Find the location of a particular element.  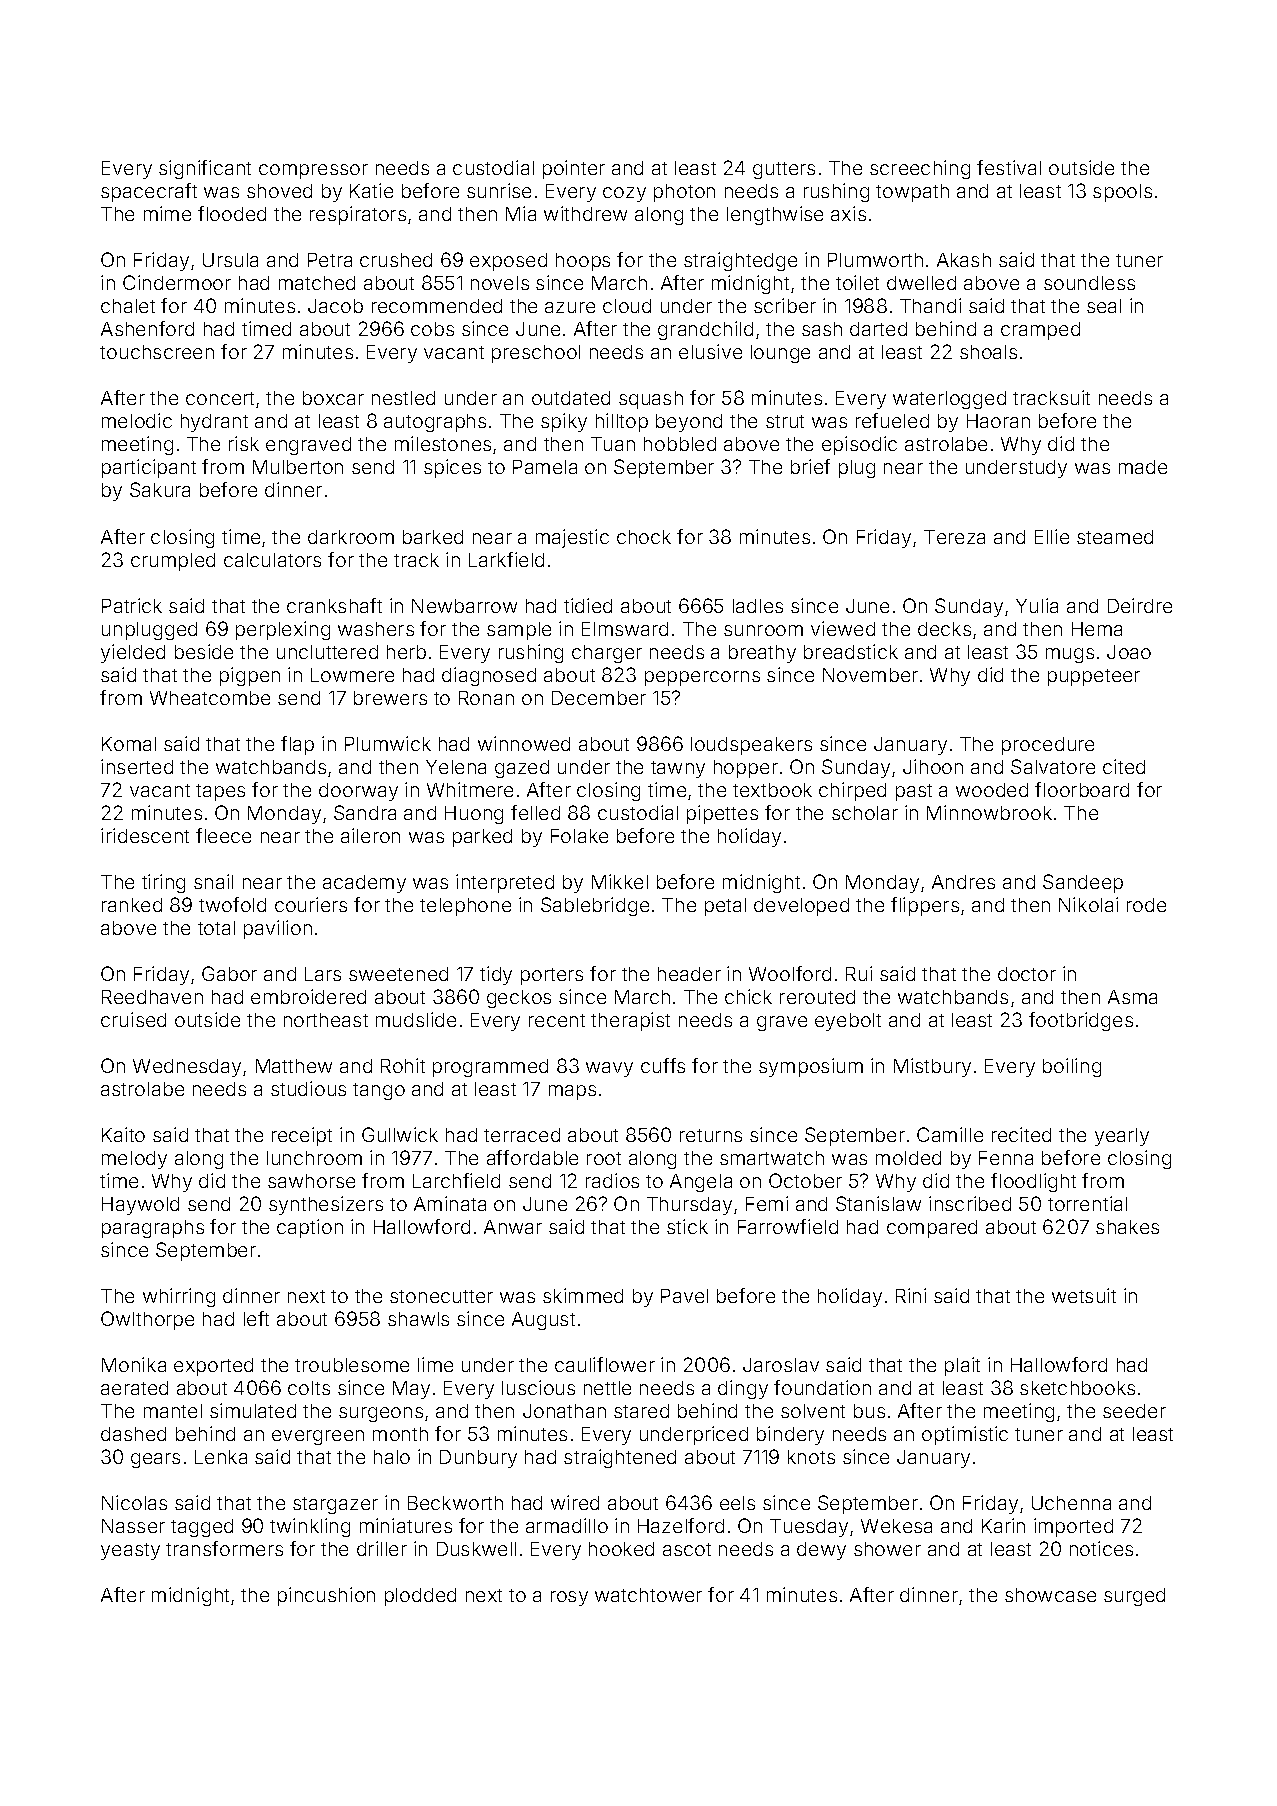

hopper is located at coordinates (746, 769).
